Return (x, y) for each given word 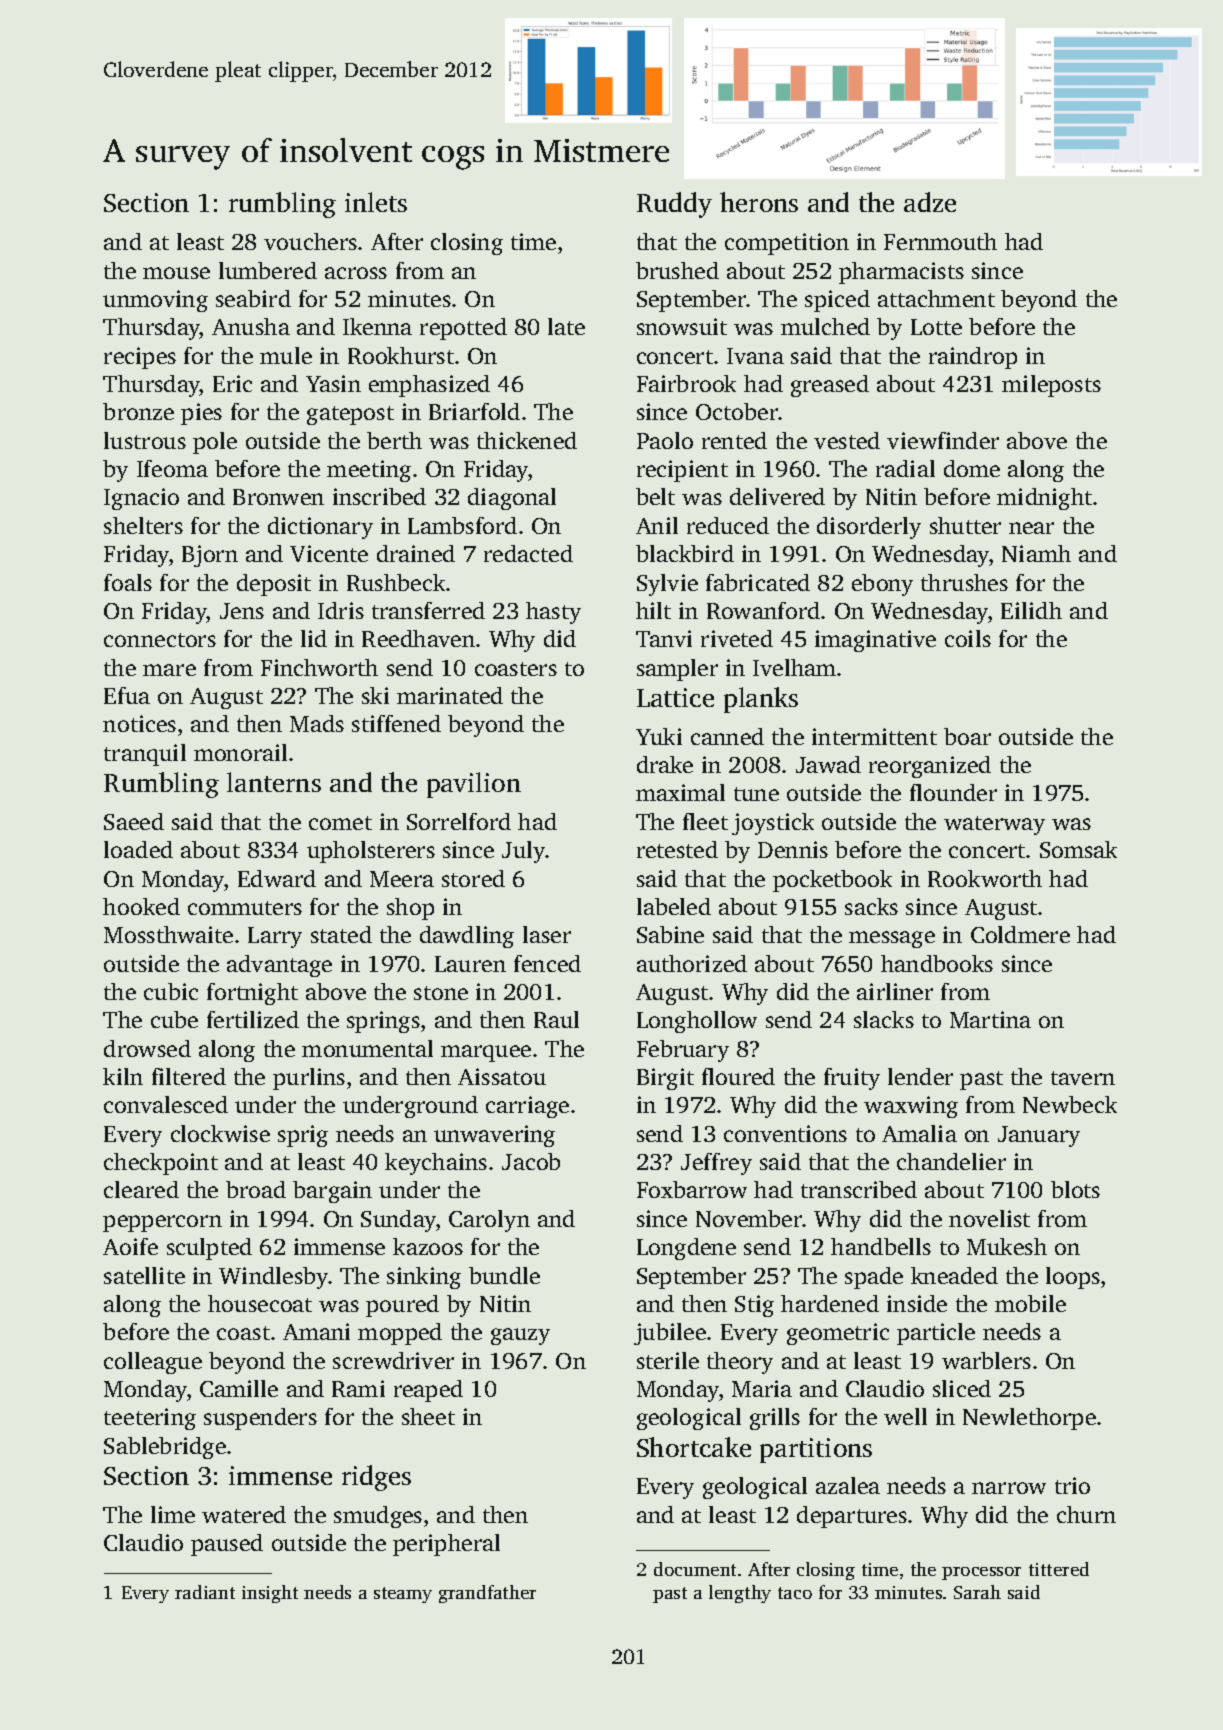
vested (847, 440)
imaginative (875, 641)
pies (201, 414)
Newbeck (1070, 1104)
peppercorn (162, 1223)
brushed (677, 270)
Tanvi (664, 638)
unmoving (155, 301)
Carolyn (489, 1221)
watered (244, 1514)
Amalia (919, 1133)
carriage (527, 1107)
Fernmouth (940, 241)
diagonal (512, 499)
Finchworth (319, 667)
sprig (303, 1136)
